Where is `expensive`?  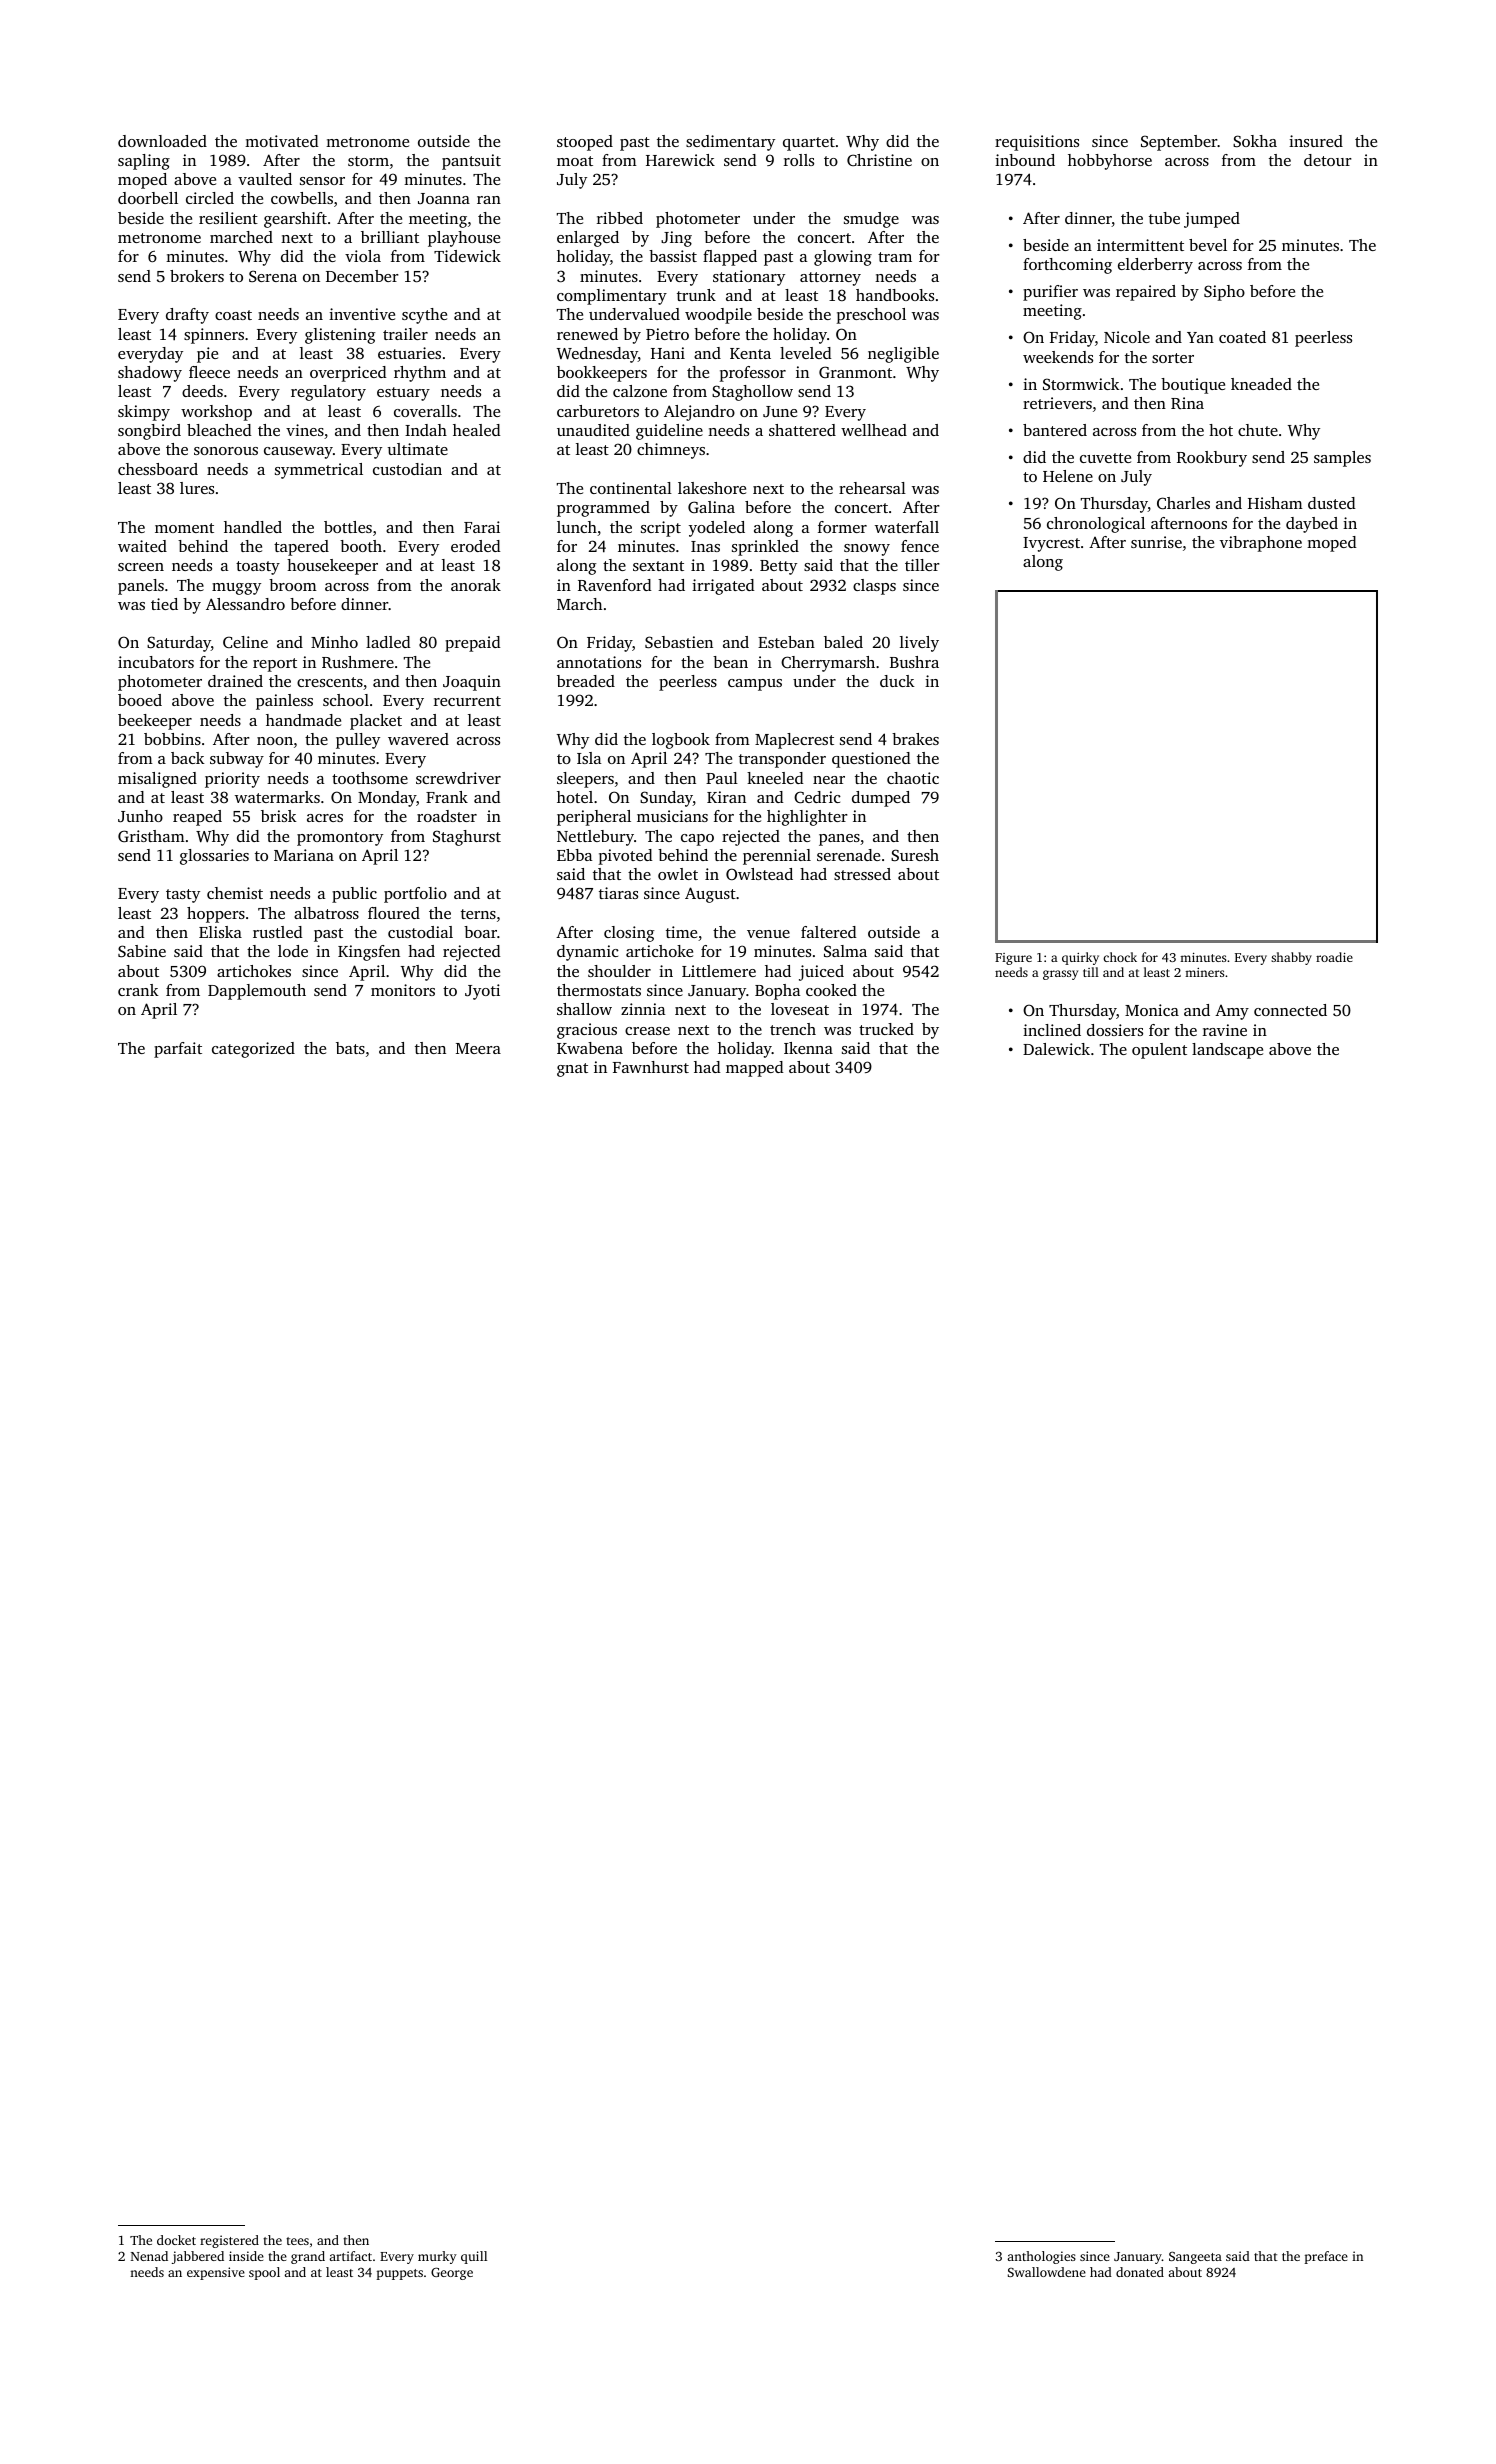
expensive is located at coordinates (216, 2273).
